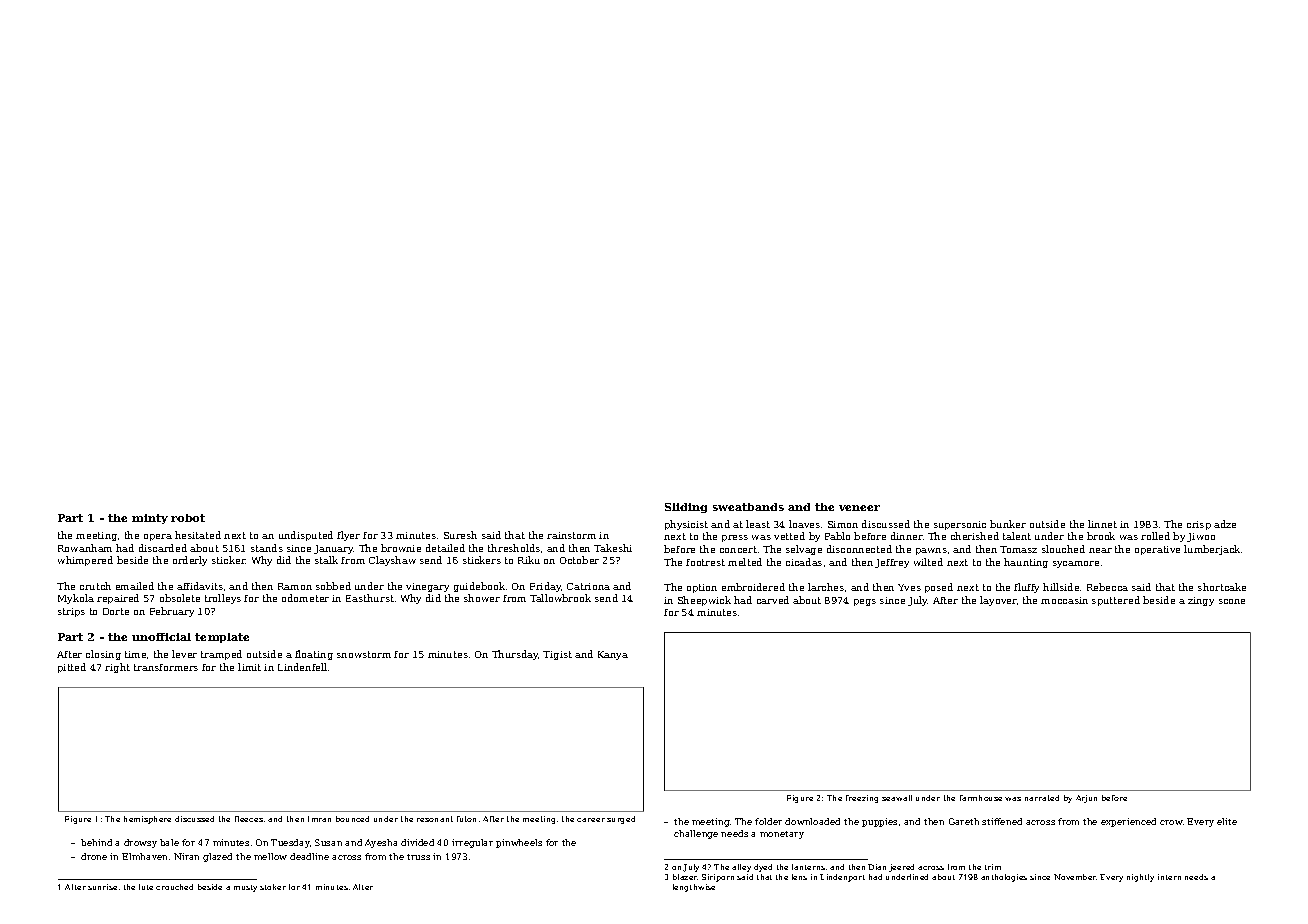  What do you see at coordinates (117, 668) in the screenshot?
I see `right` at bounding box center [117, 668].
